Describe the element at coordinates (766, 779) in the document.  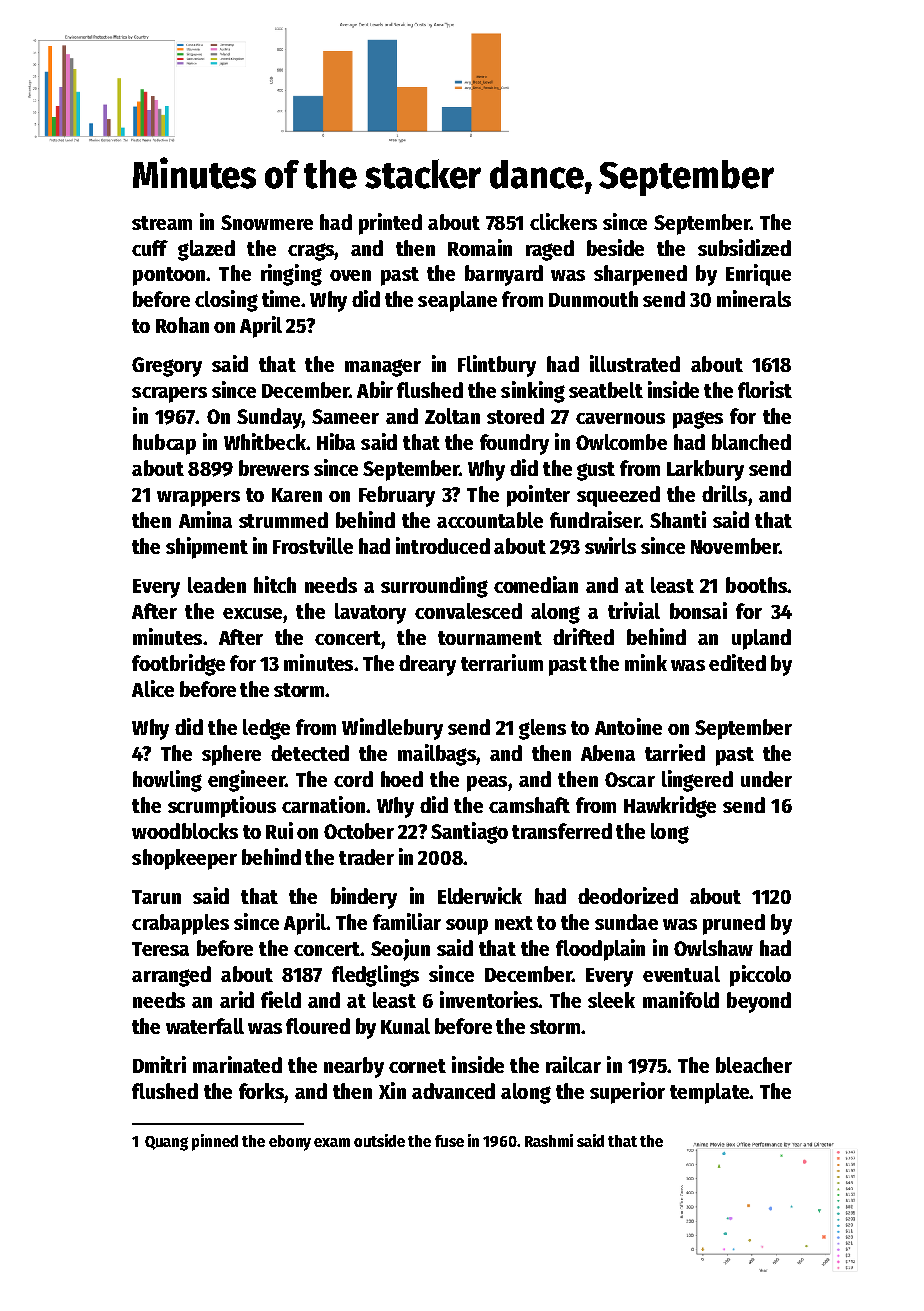
I see `under` at that location.
